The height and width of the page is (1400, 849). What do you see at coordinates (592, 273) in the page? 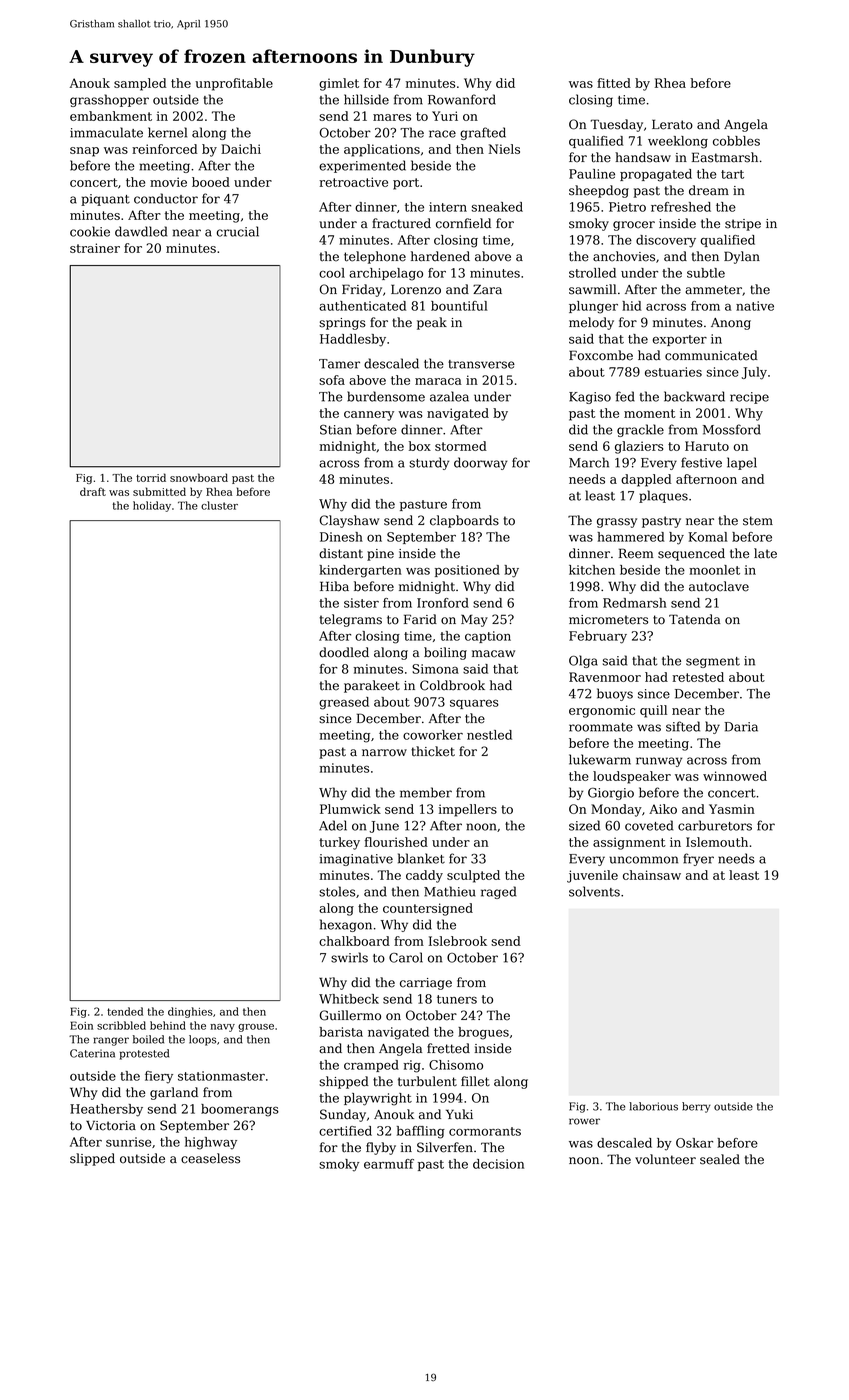
I see `strolled` at bounding box center [592, 273].
